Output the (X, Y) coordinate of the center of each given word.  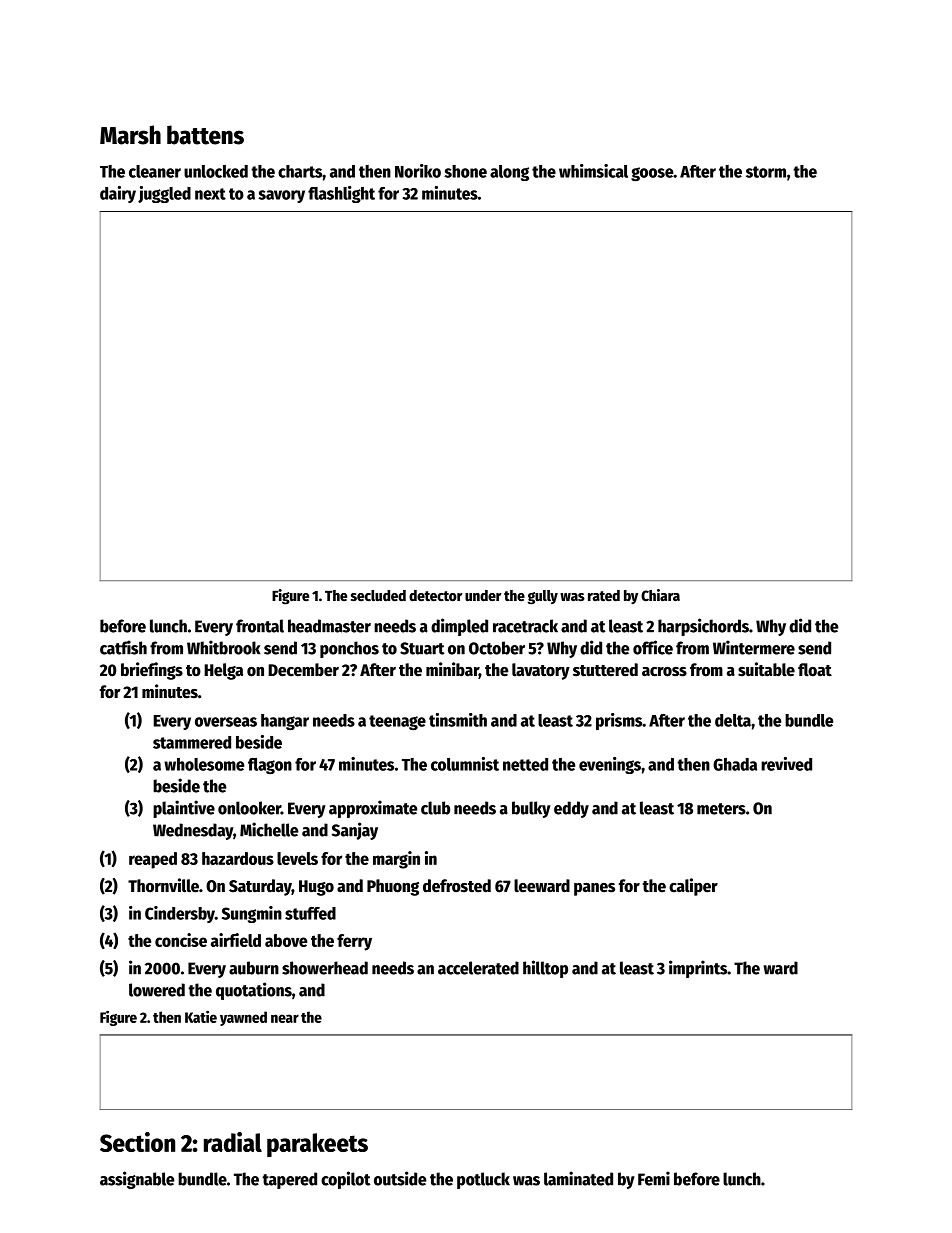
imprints (698, 969)
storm (766, 172)
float (815, 670)
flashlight (341, 194)
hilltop (545, 969)
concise (181, 940)
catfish (123, 647)
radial (233, 1142)
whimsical (593, 171)
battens (205, 135)
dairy (118, 194)
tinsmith (458, 720)
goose (652, 174)
